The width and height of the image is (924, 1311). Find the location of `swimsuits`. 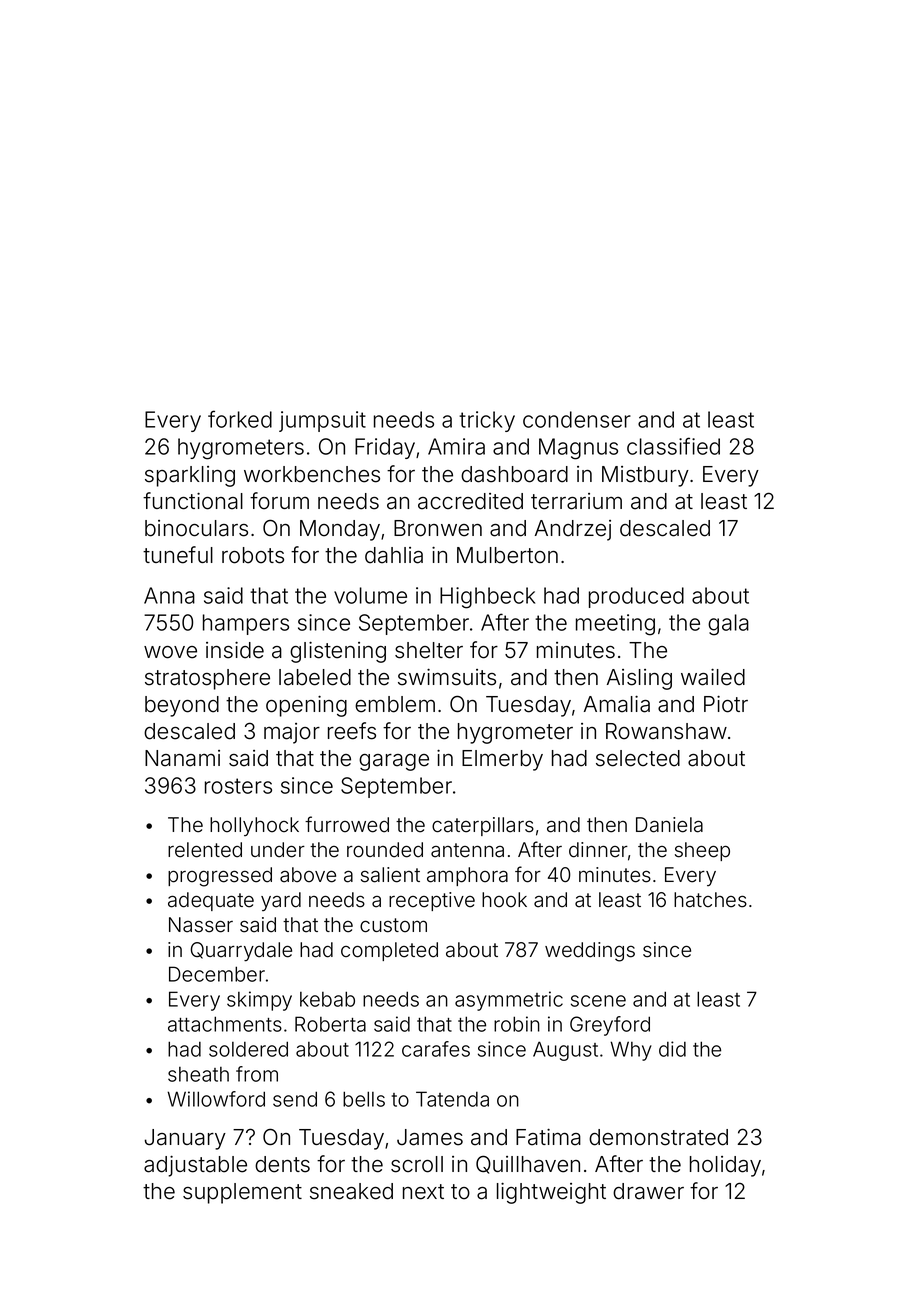

swimsuits is located at coordinates (447, 677).
